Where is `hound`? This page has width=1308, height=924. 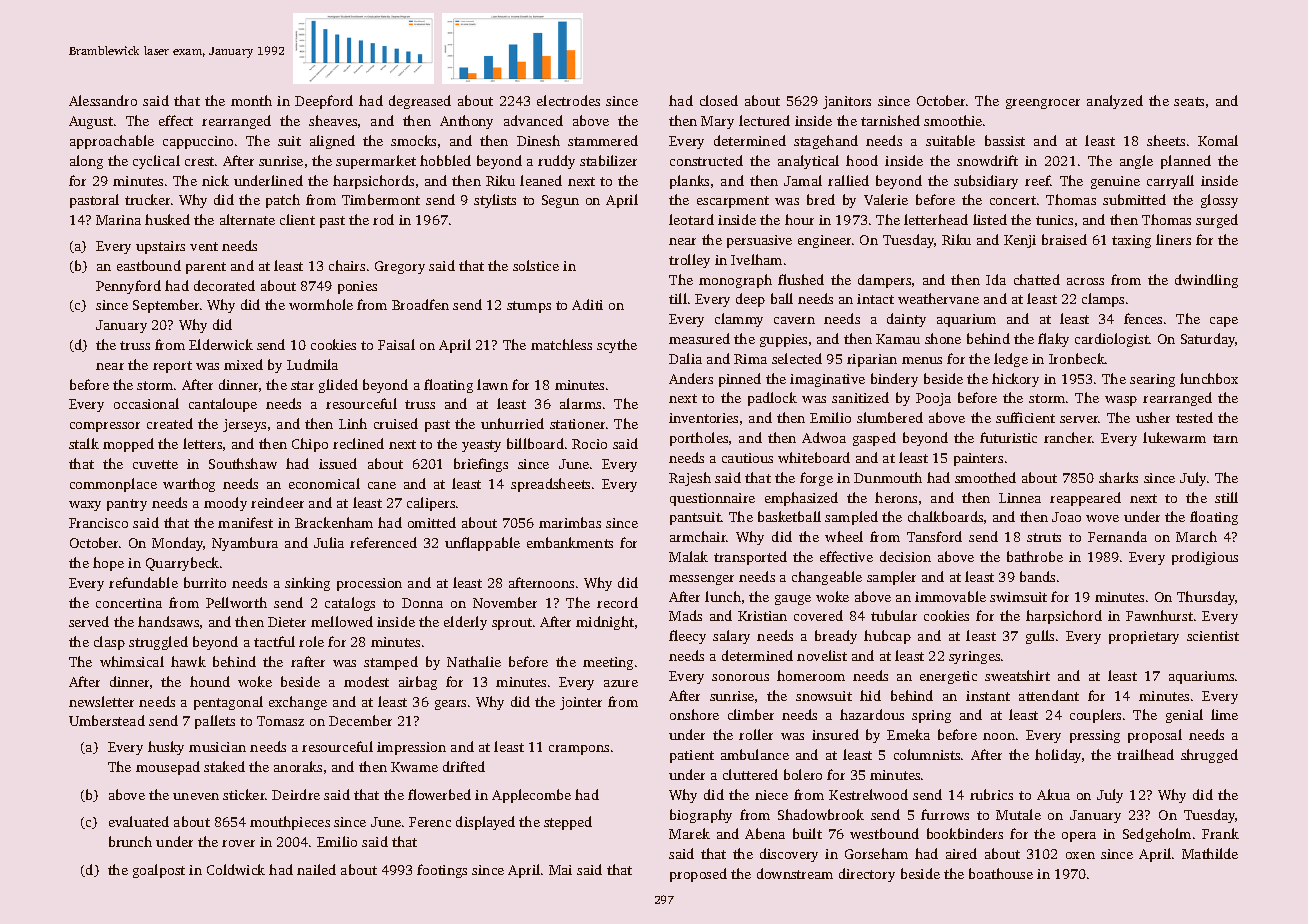
hound is located at coordinates (210, 681).
